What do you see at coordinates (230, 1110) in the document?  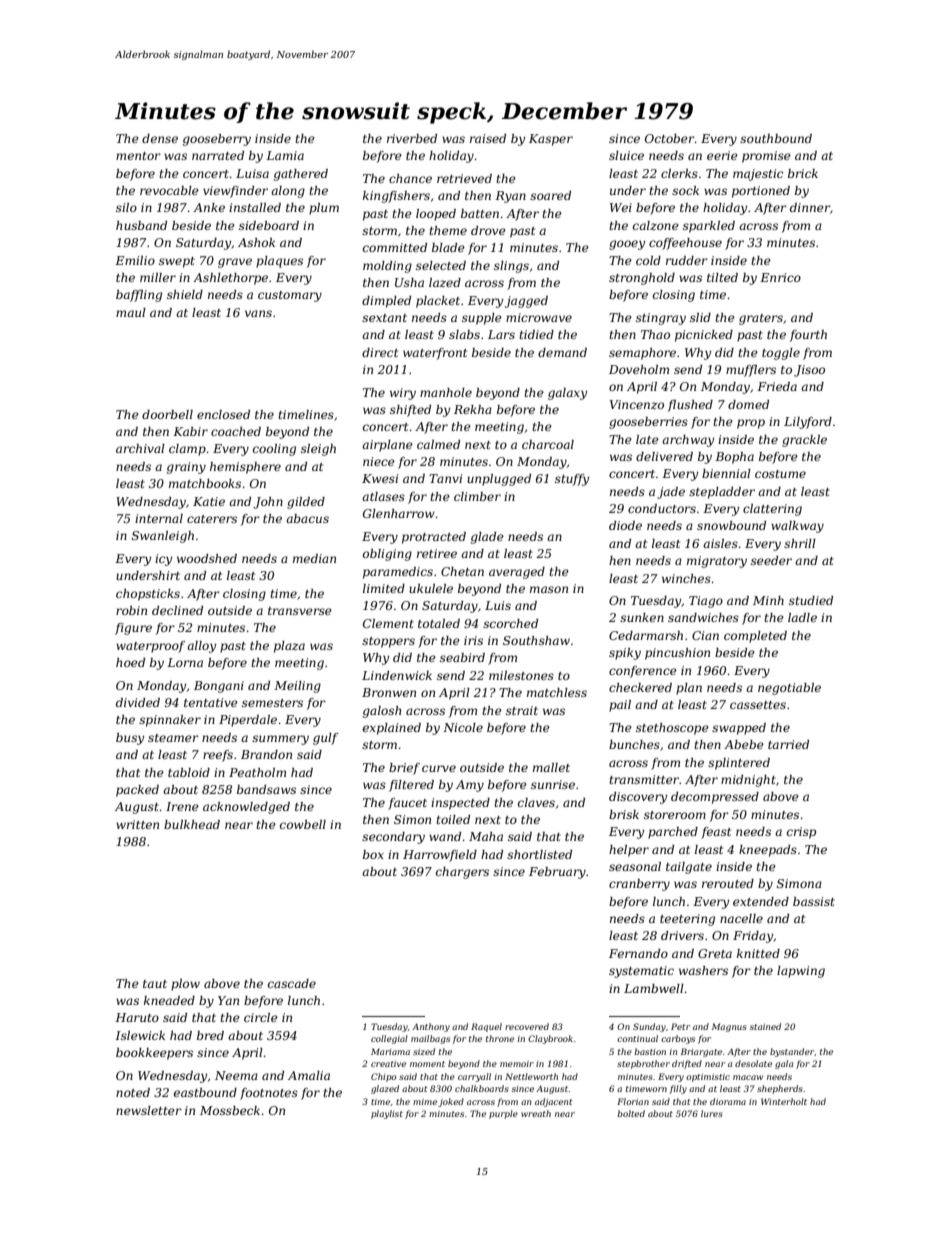 I see `Mossbeck` at bounding box center [230, 1110].
